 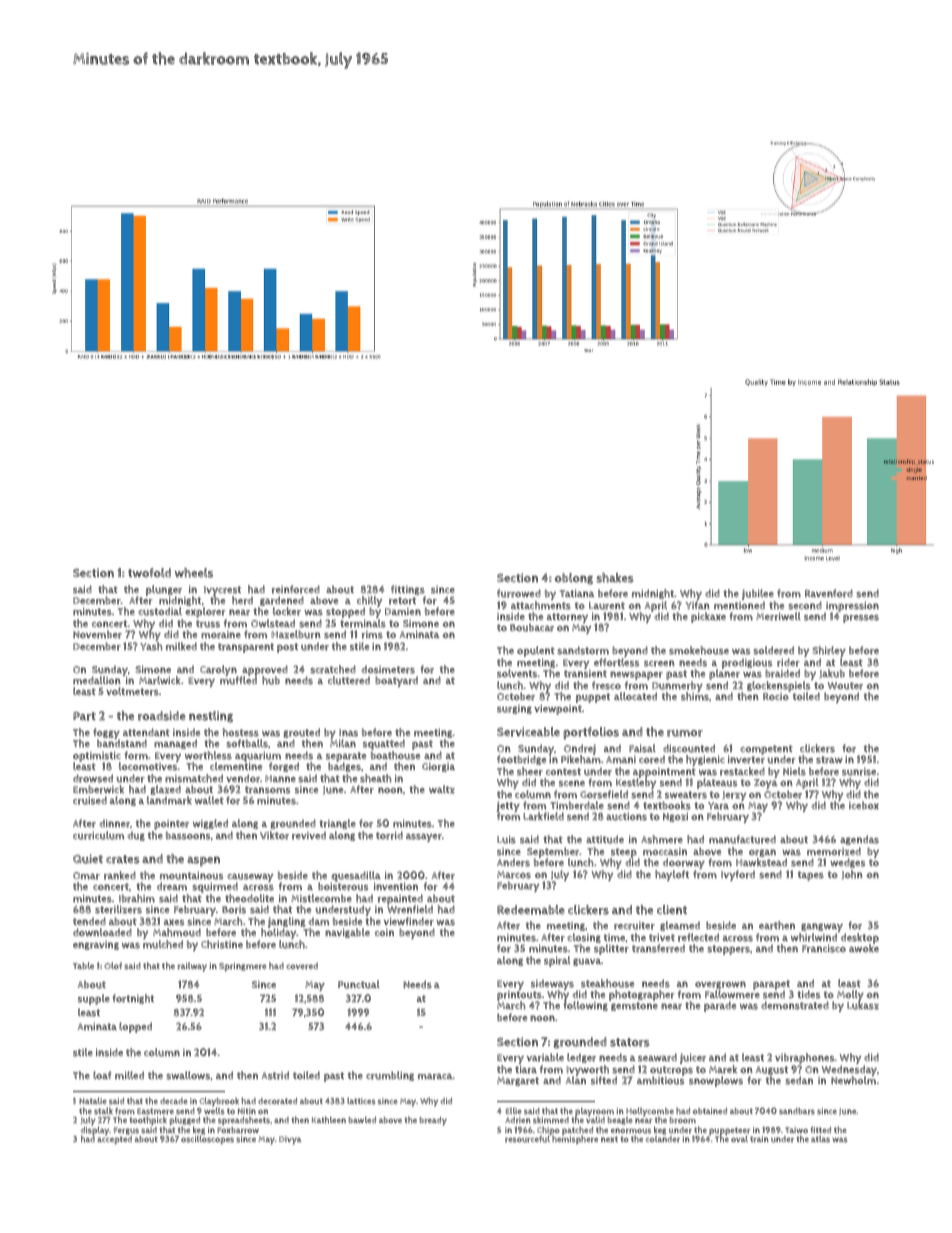 What do you see at coordinates (329, 1120) in the page?
I see `Kathleen` at bounding box center [329, 1120].
